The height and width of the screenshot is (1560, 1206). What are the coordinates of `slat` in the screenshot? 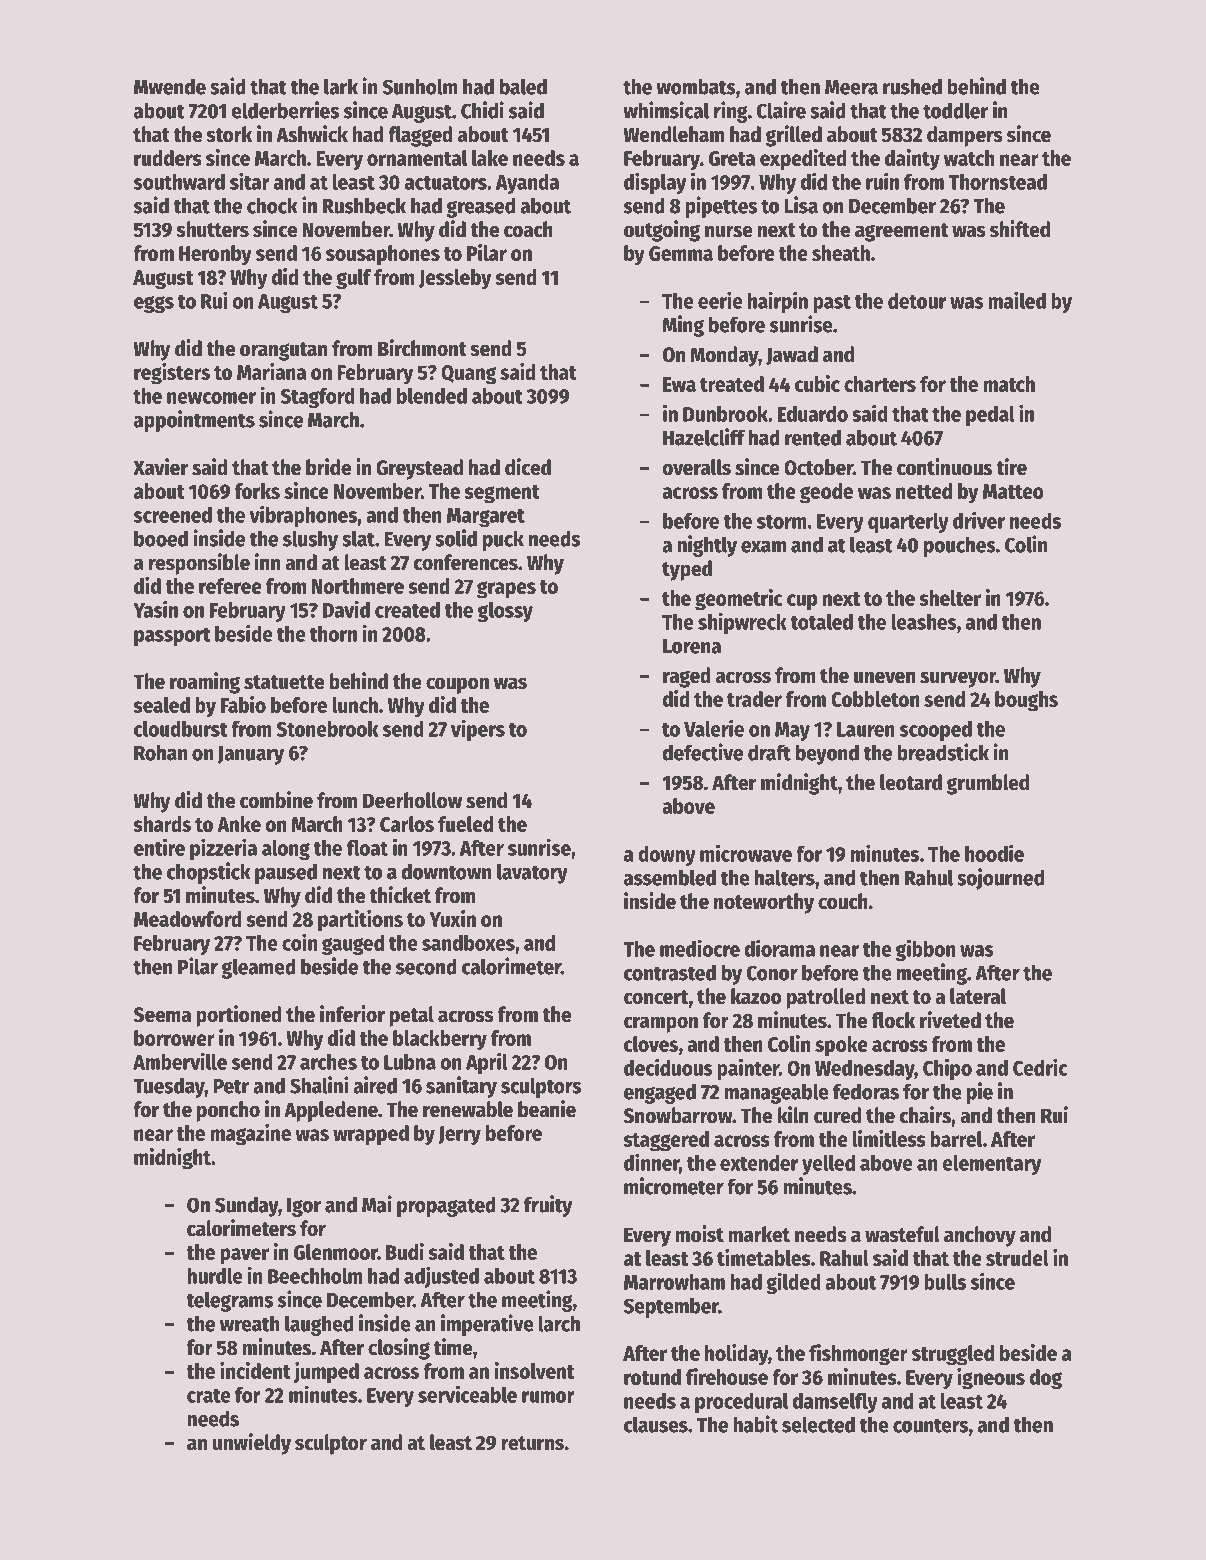 It's located at (358, 538).
